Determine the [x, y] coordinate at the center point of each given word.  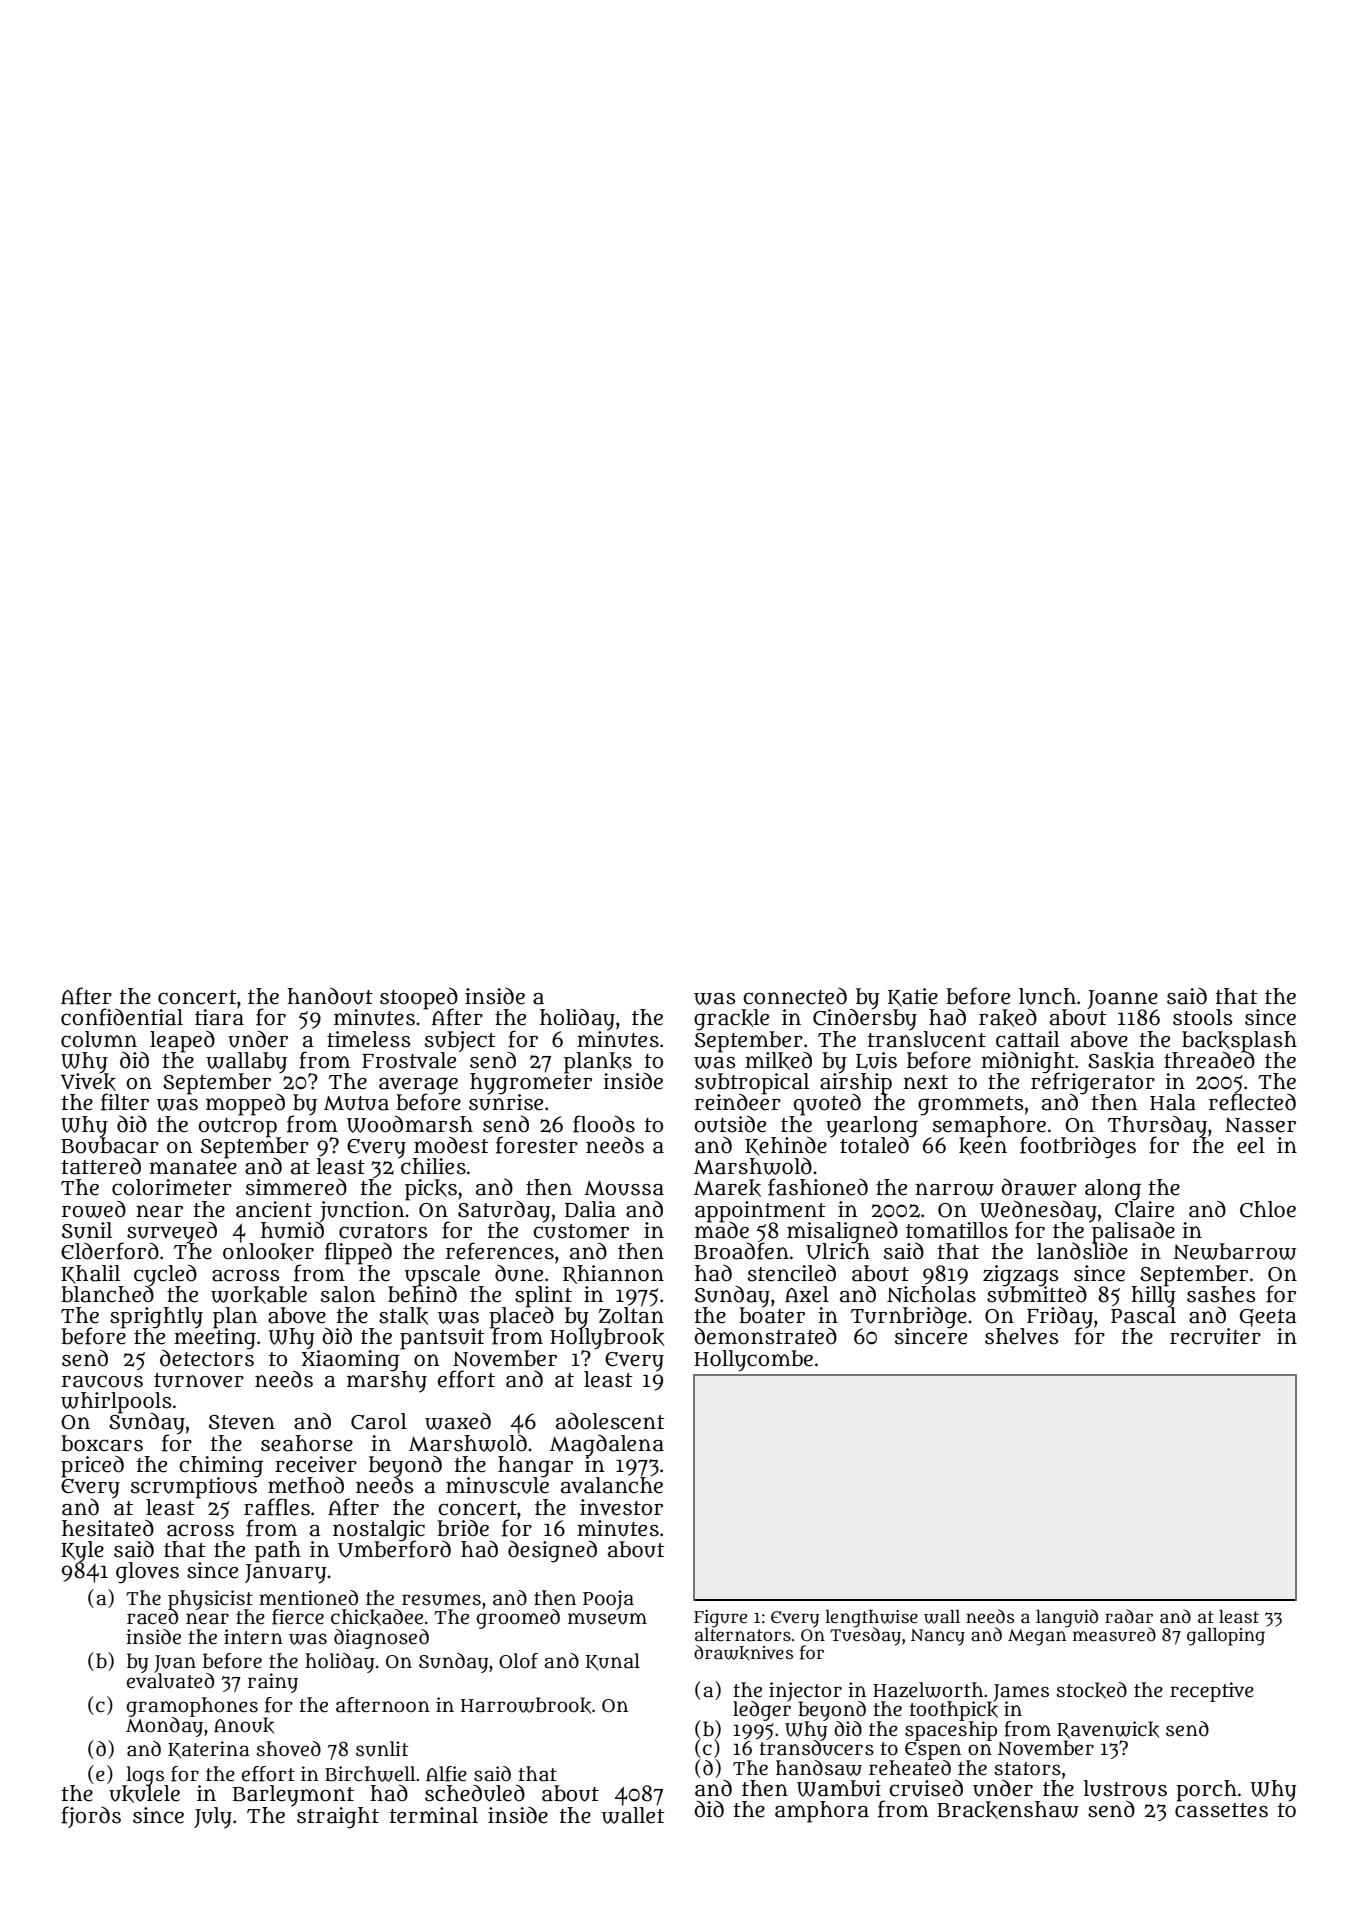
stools [1203, 1017]
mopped [245, 1104]
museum [607, 1619]
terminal [434, 1815]
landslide [1082, 1251]
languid [1067, 1618]
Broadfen [741, 1251]
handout [330, 996]
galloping [1226, 1637]
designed [552, 1552]
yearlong [872, 1126]
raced [152, 1617]
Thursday [1157, 1126]
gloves [147, 1573]
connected [795, 996]
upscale [442, 1275]
